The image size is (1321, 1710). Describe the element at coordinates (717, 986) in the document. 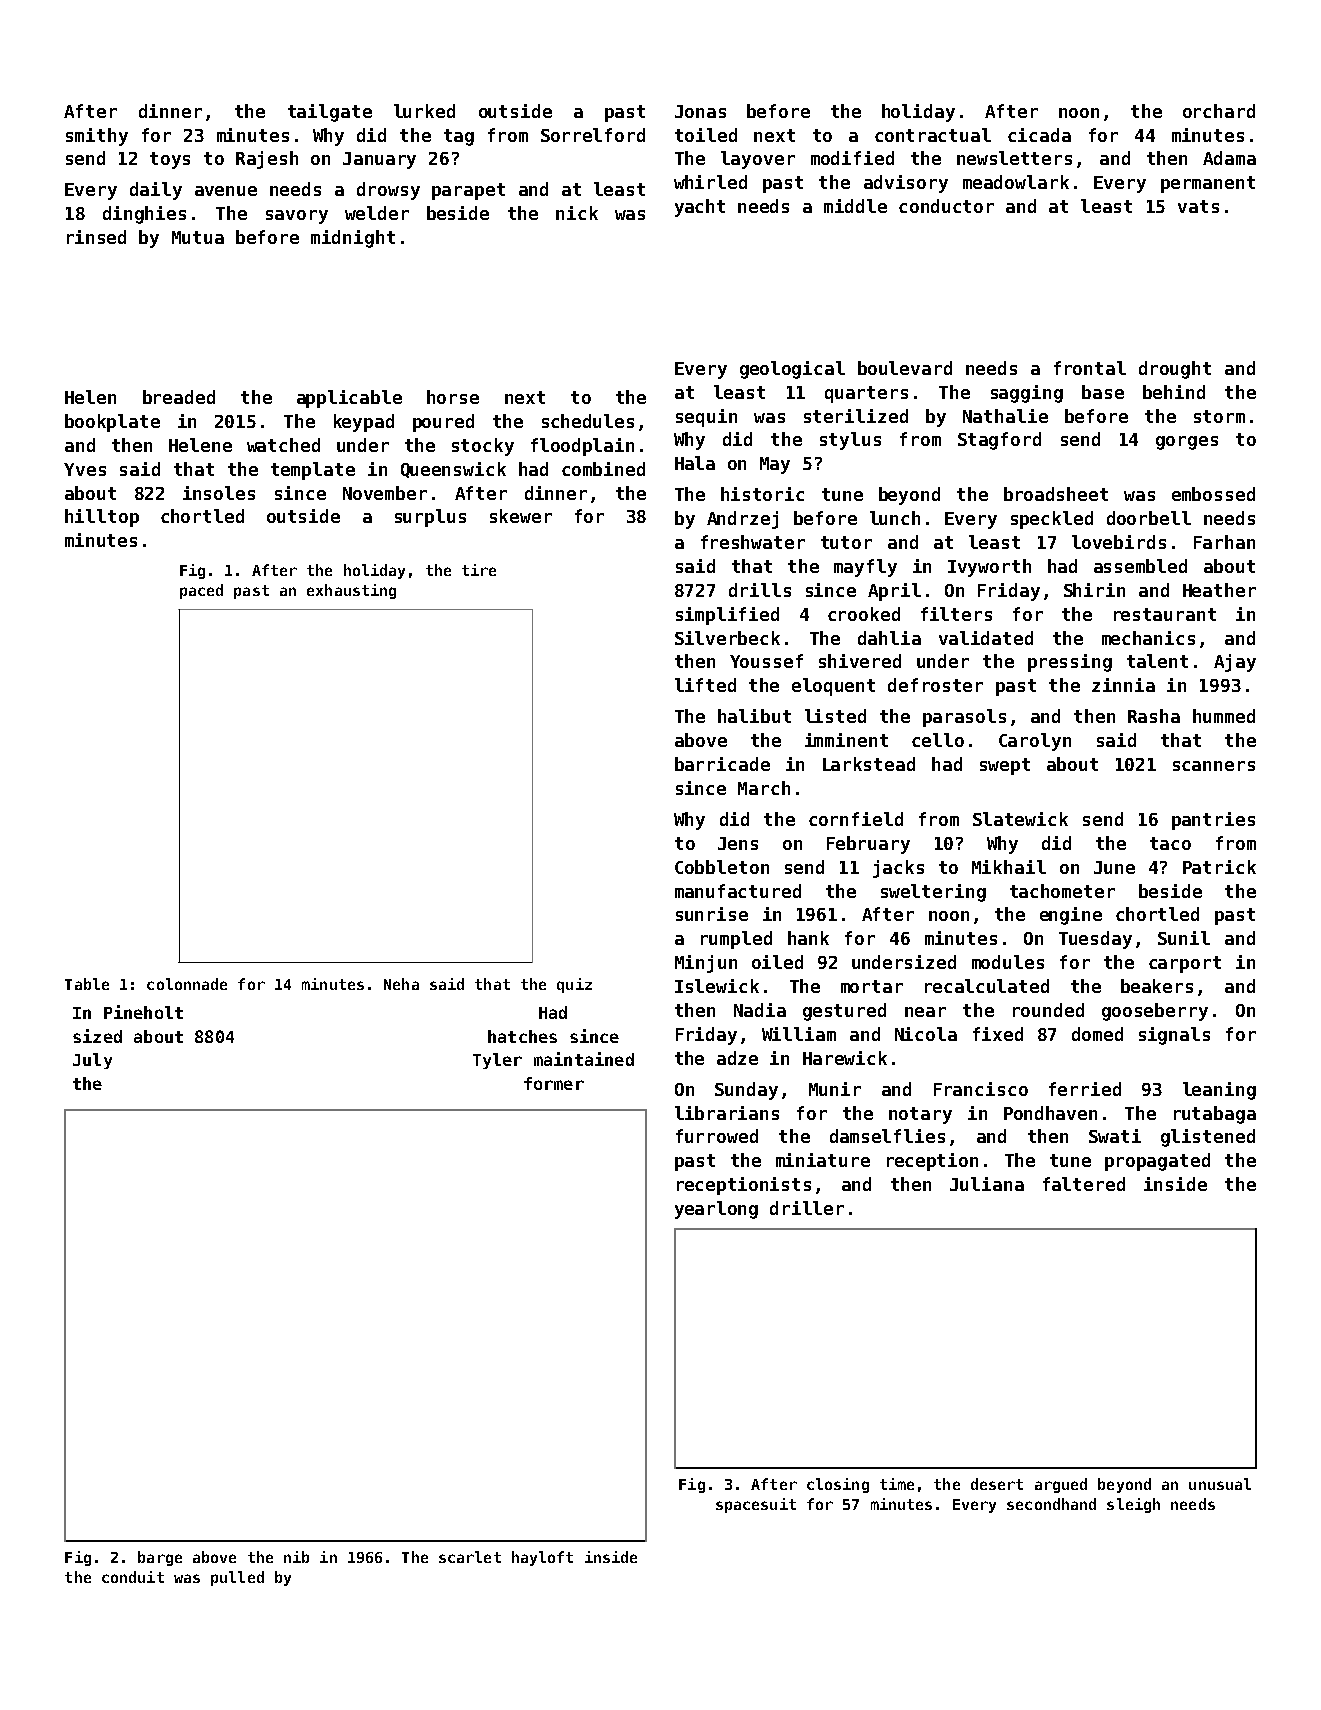

I see `Islewick` at that location.
